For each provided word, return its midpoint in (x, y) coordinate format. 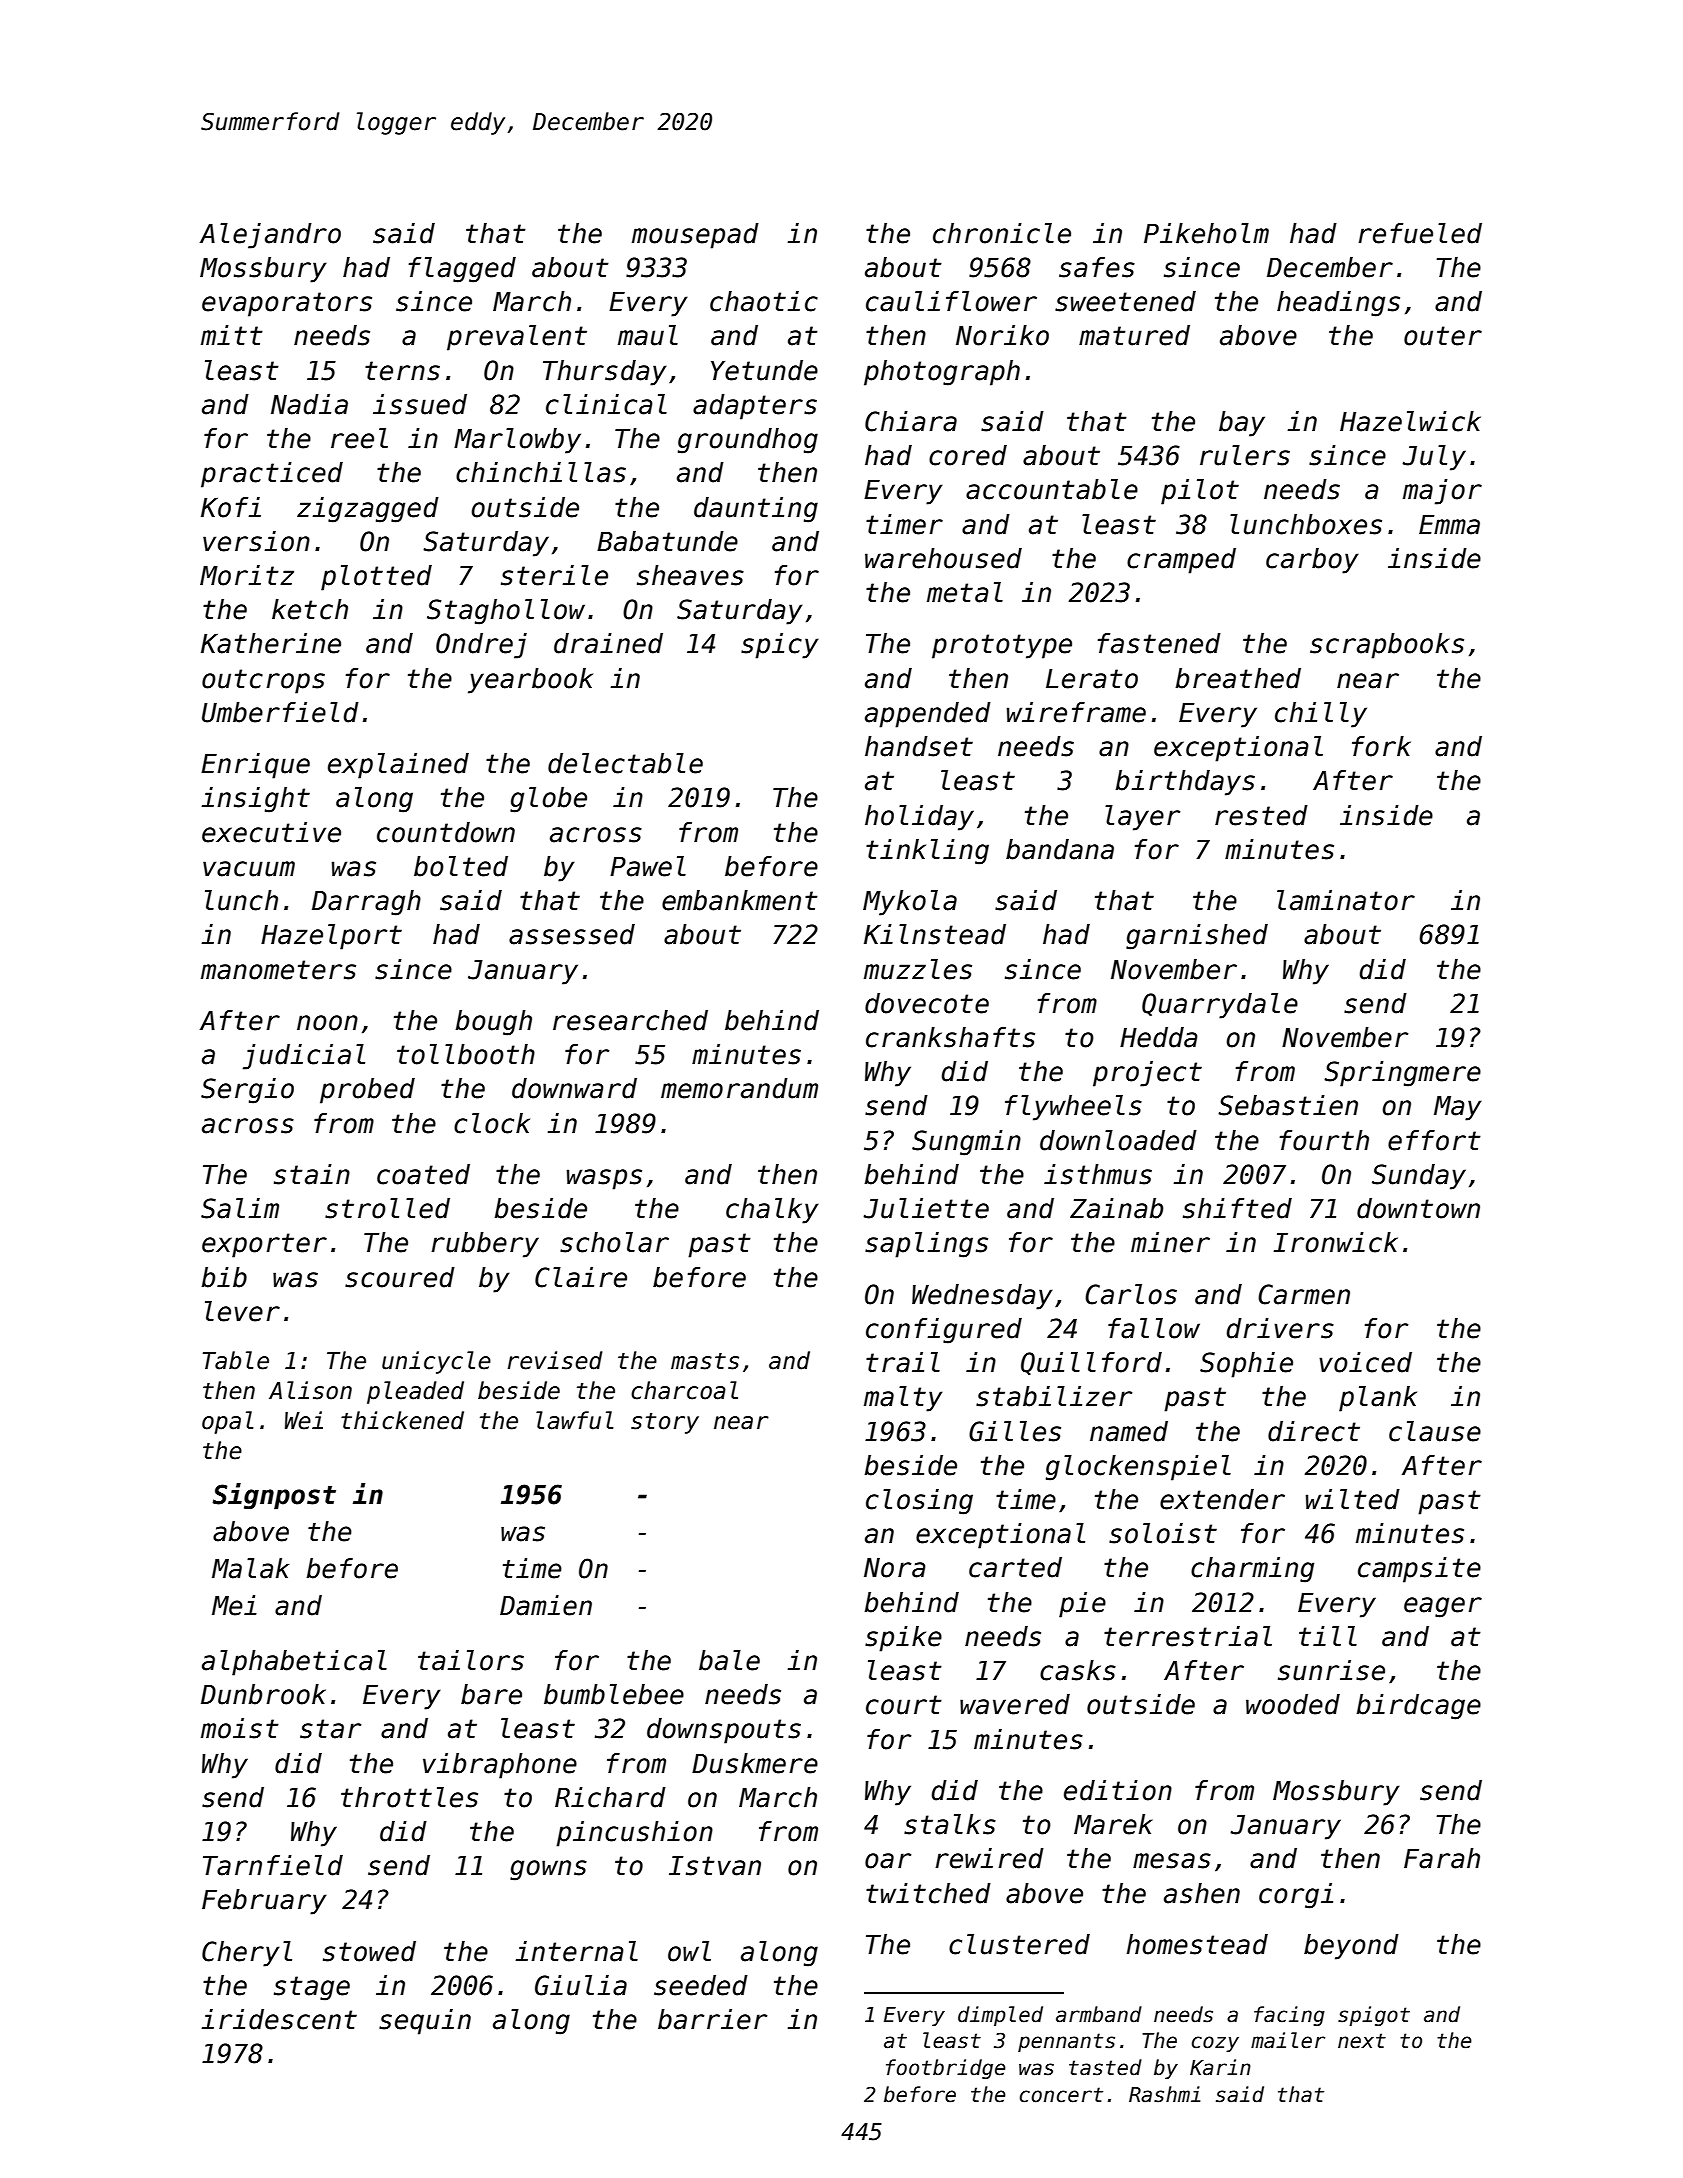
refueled (1420, 233)
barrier (712, 2019)
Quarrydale (1220, 1006)
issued (420, 404)
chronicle (1002, 233)
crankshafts (950, 1037)
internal (577, 1951)
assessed (572, 934)
